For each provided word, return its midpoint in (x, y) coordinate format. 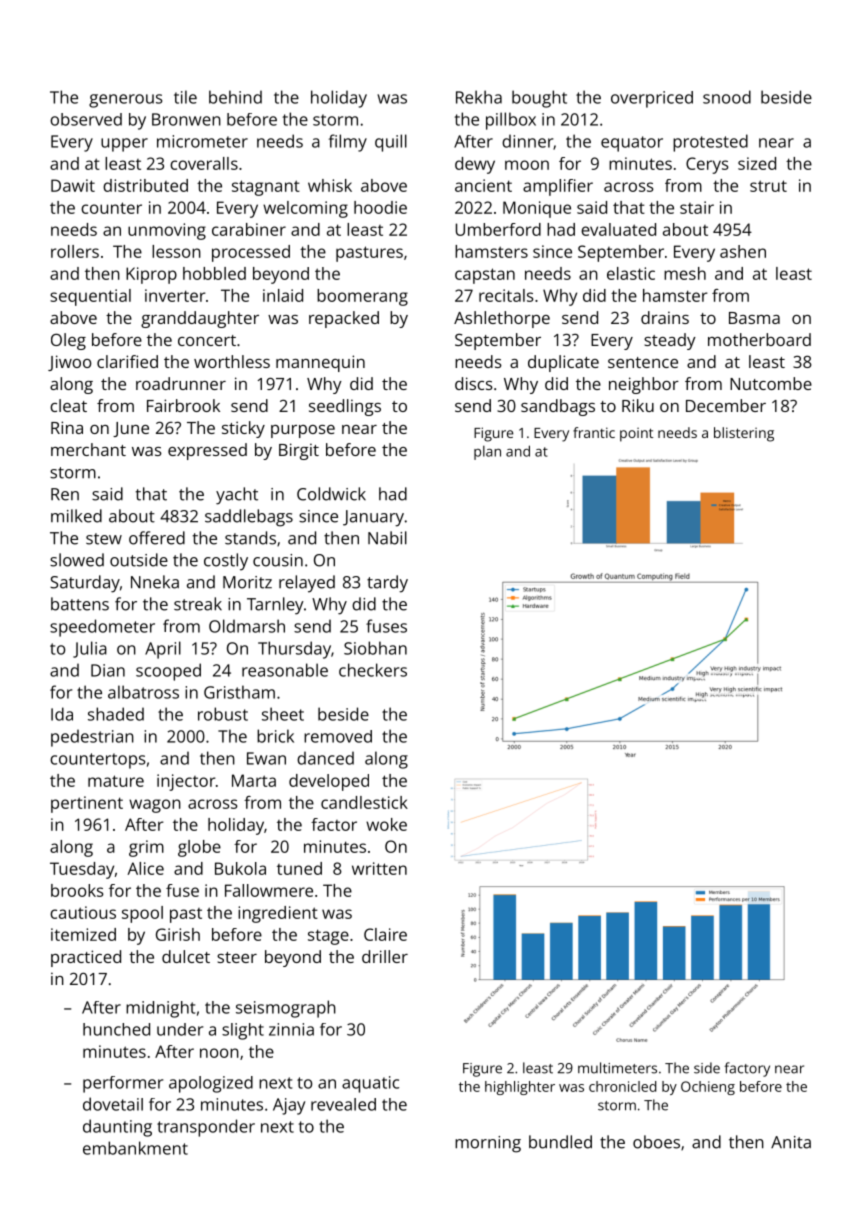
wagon (155, 806)
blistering (744, 434)
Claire (385, 934)
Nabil (387, 538)
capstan (485, 276)
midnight (160, 1009)
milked (76, 516)
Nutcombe (771, 383)
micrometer (202, 141)
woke (386, 824)
